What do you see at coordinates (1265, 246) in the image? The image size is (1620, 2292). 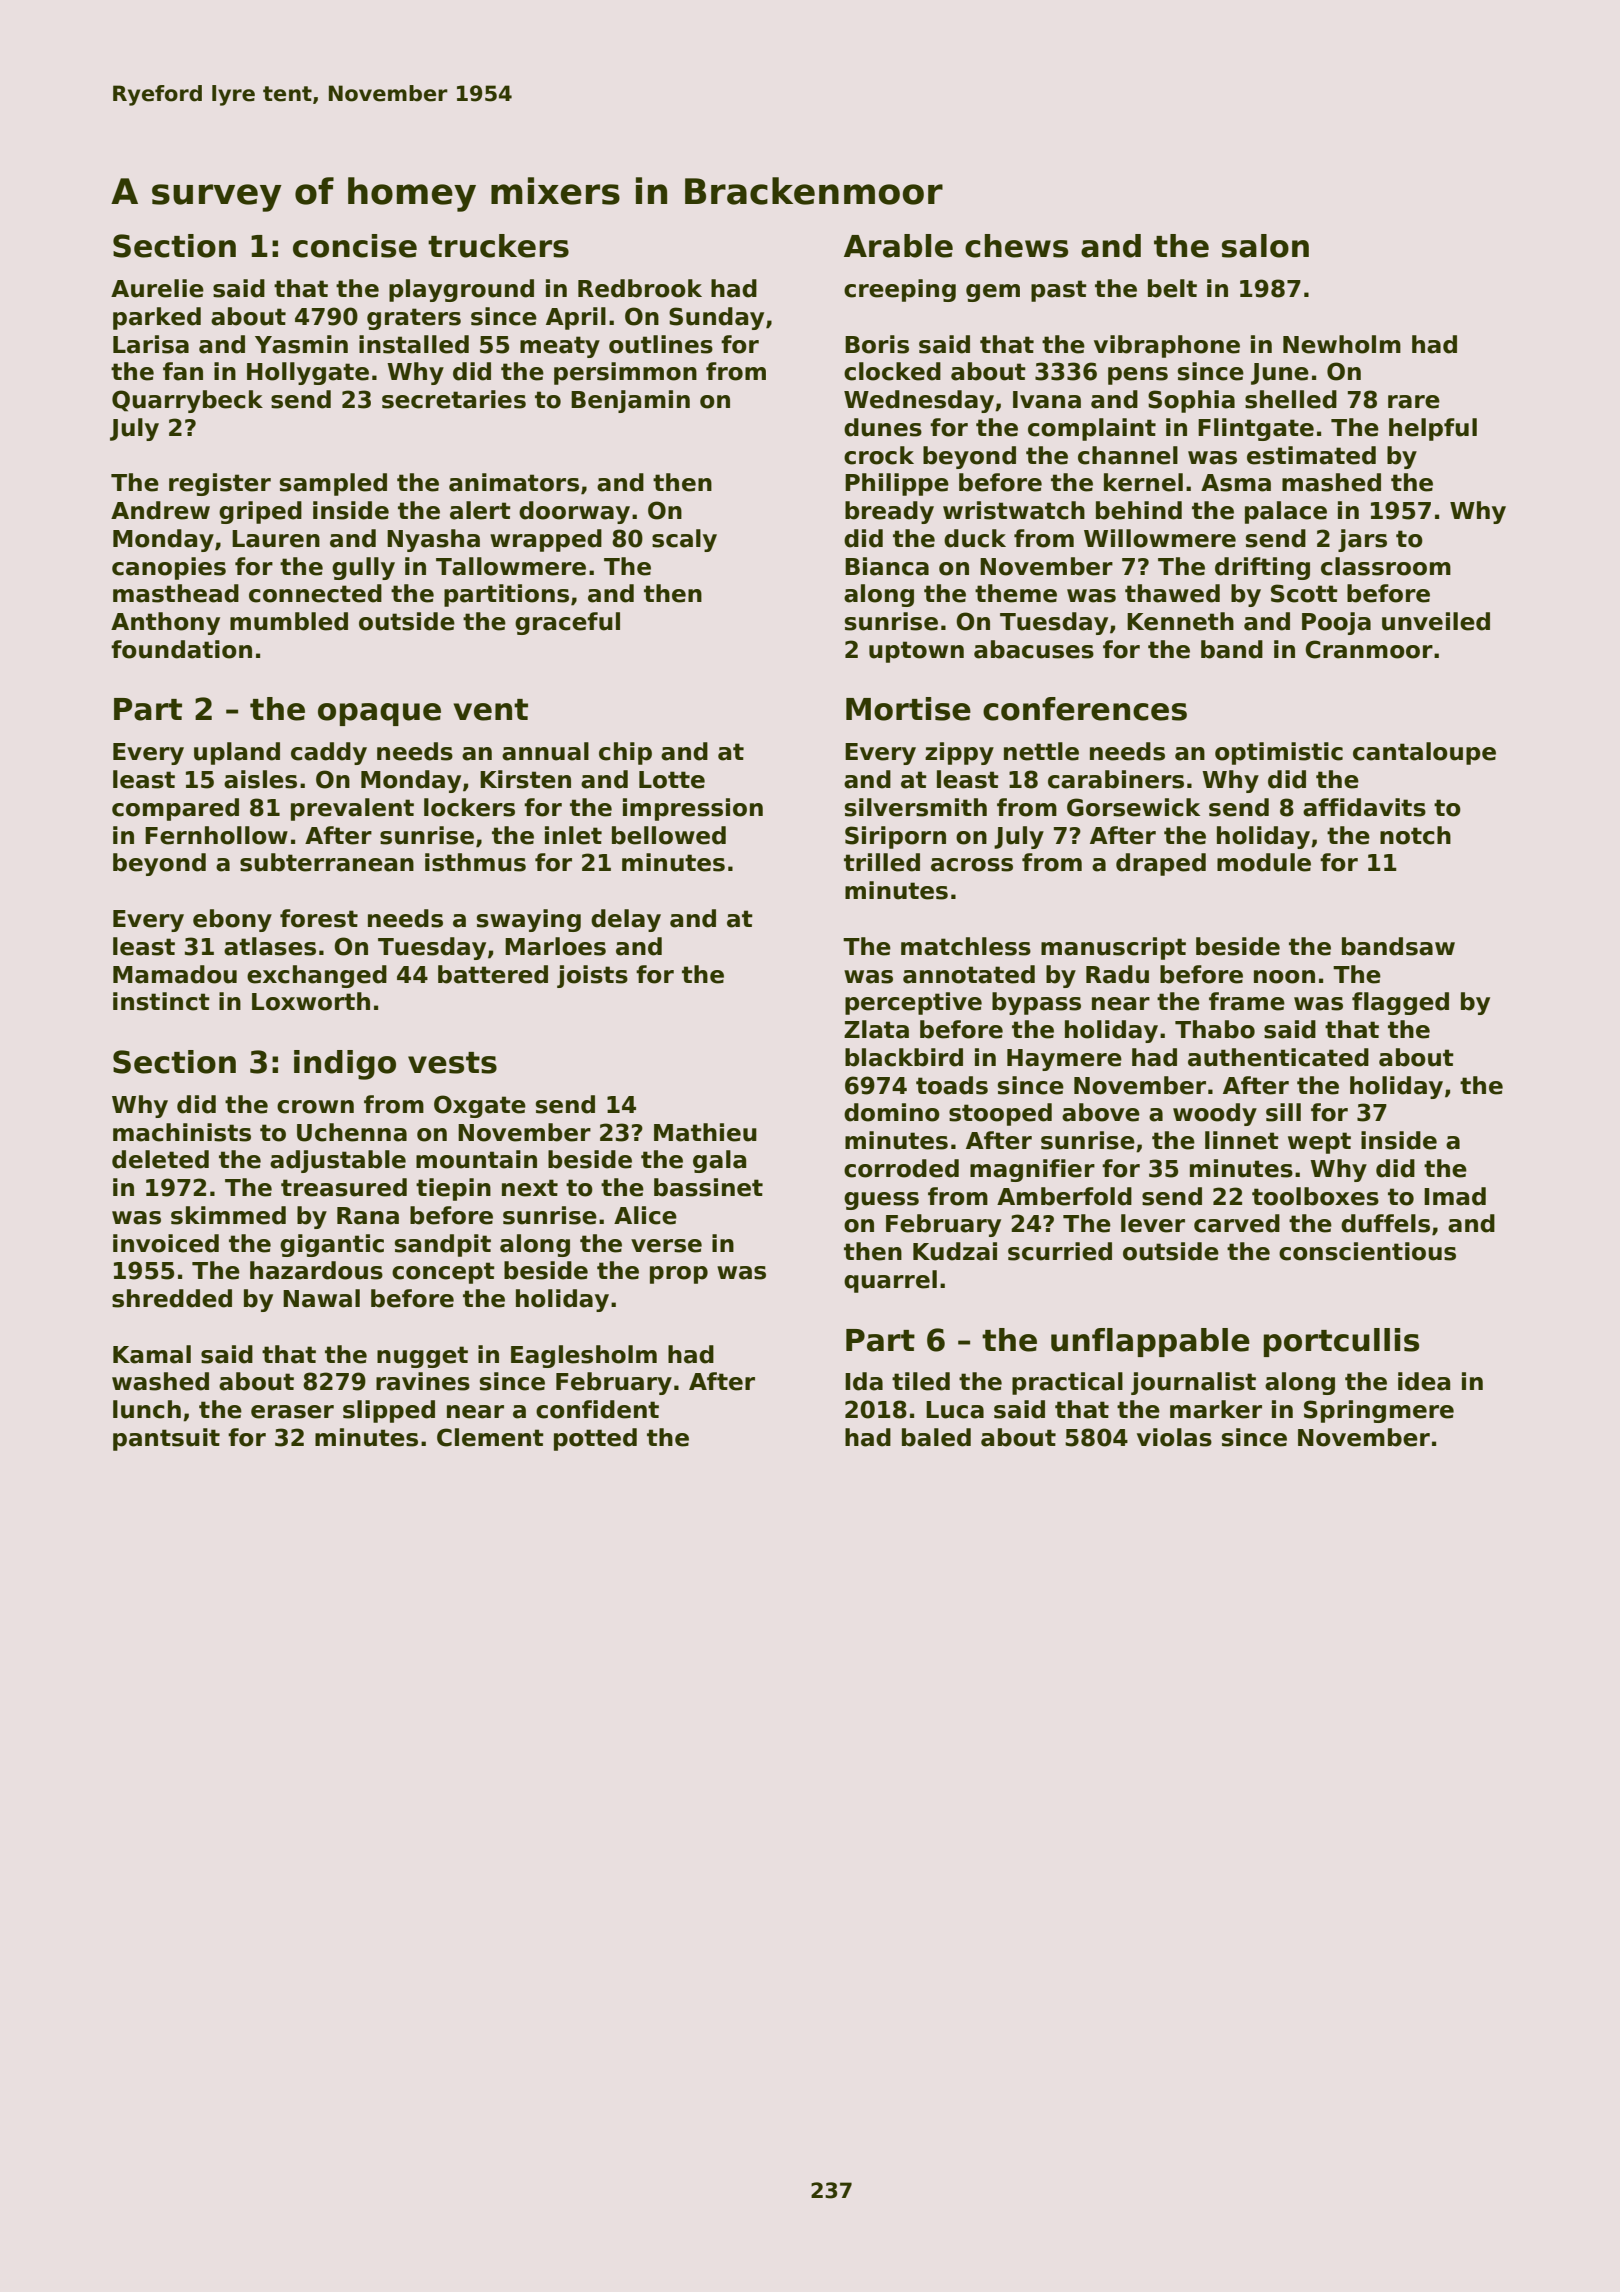 I see `salon` at bounding box center [1265, 246].
